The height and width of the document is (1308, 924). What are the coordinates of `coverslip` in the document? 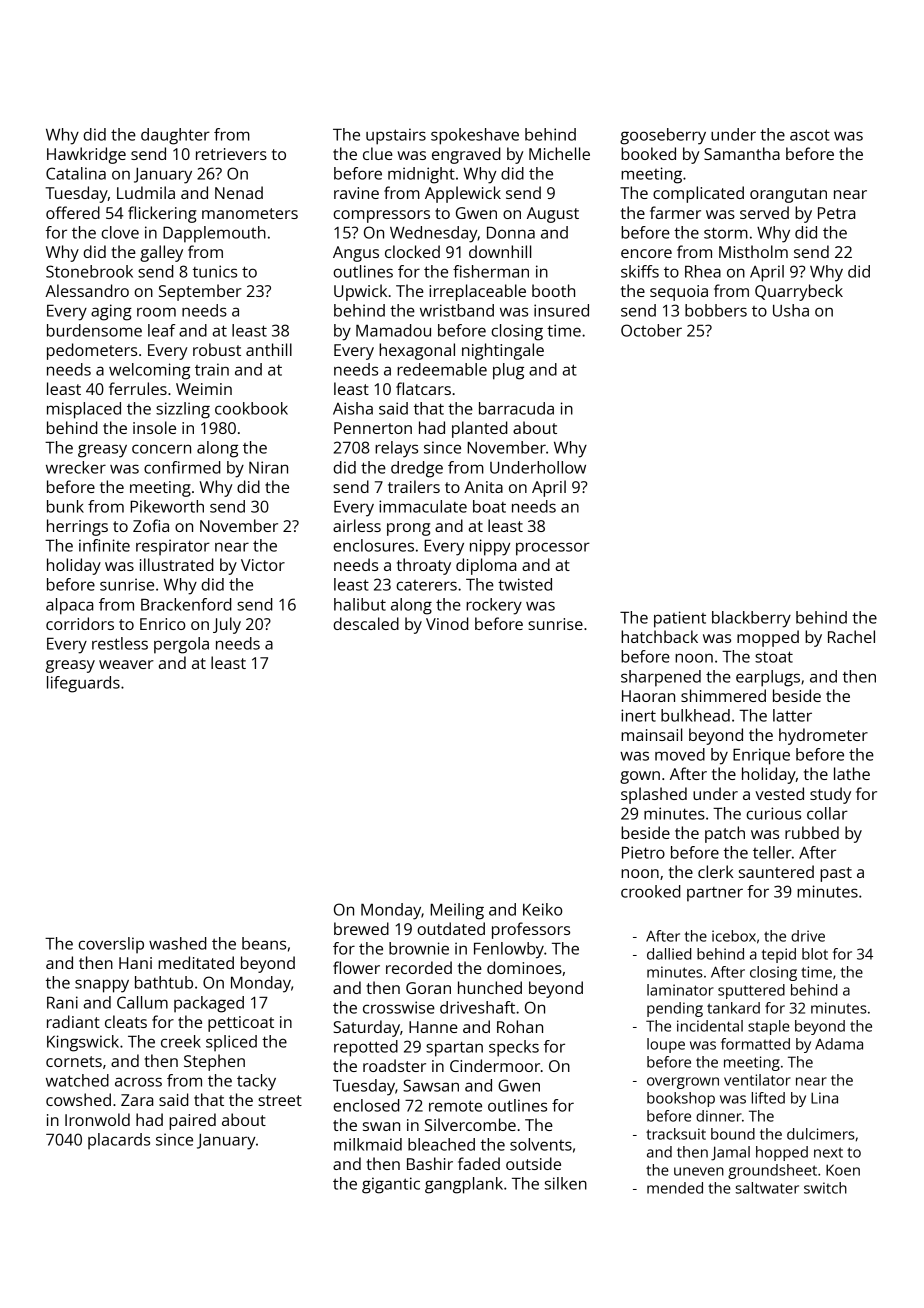 It's located at (111, 945).
